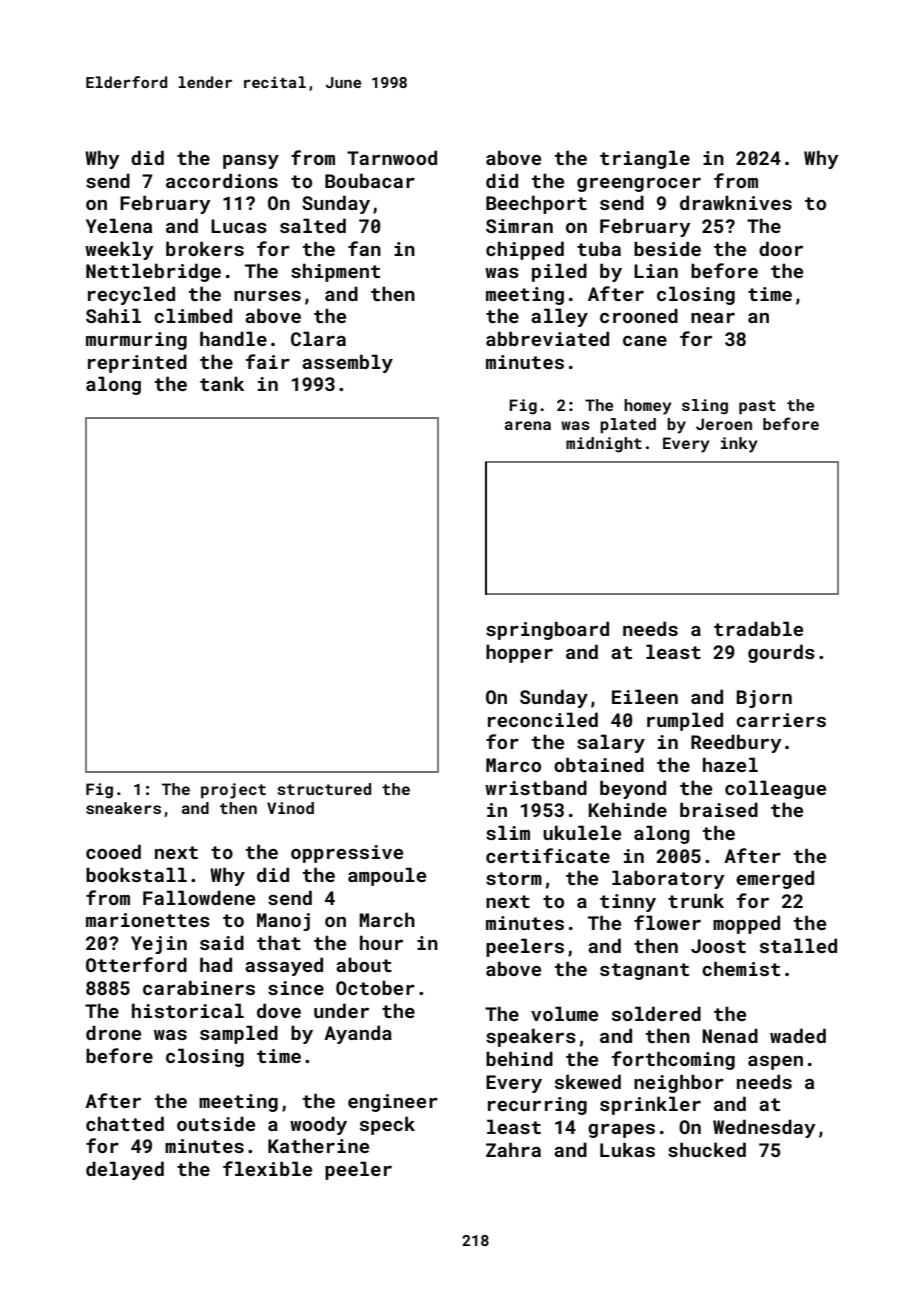 The width and height of the screenshot is (924, 1314). I want to click on shucked, so click(707, 1149).
